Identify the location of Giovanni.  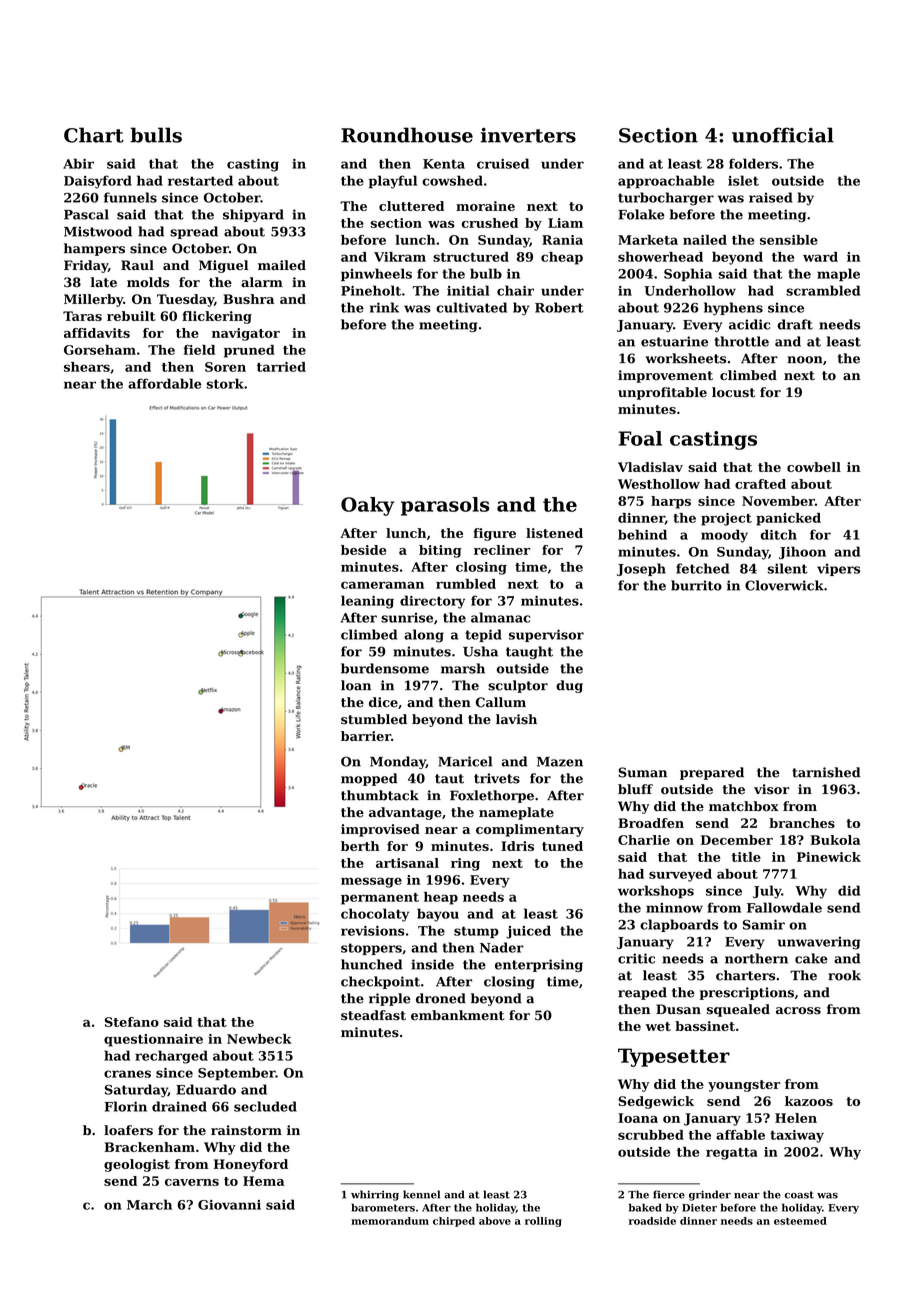
(229, 1205).
